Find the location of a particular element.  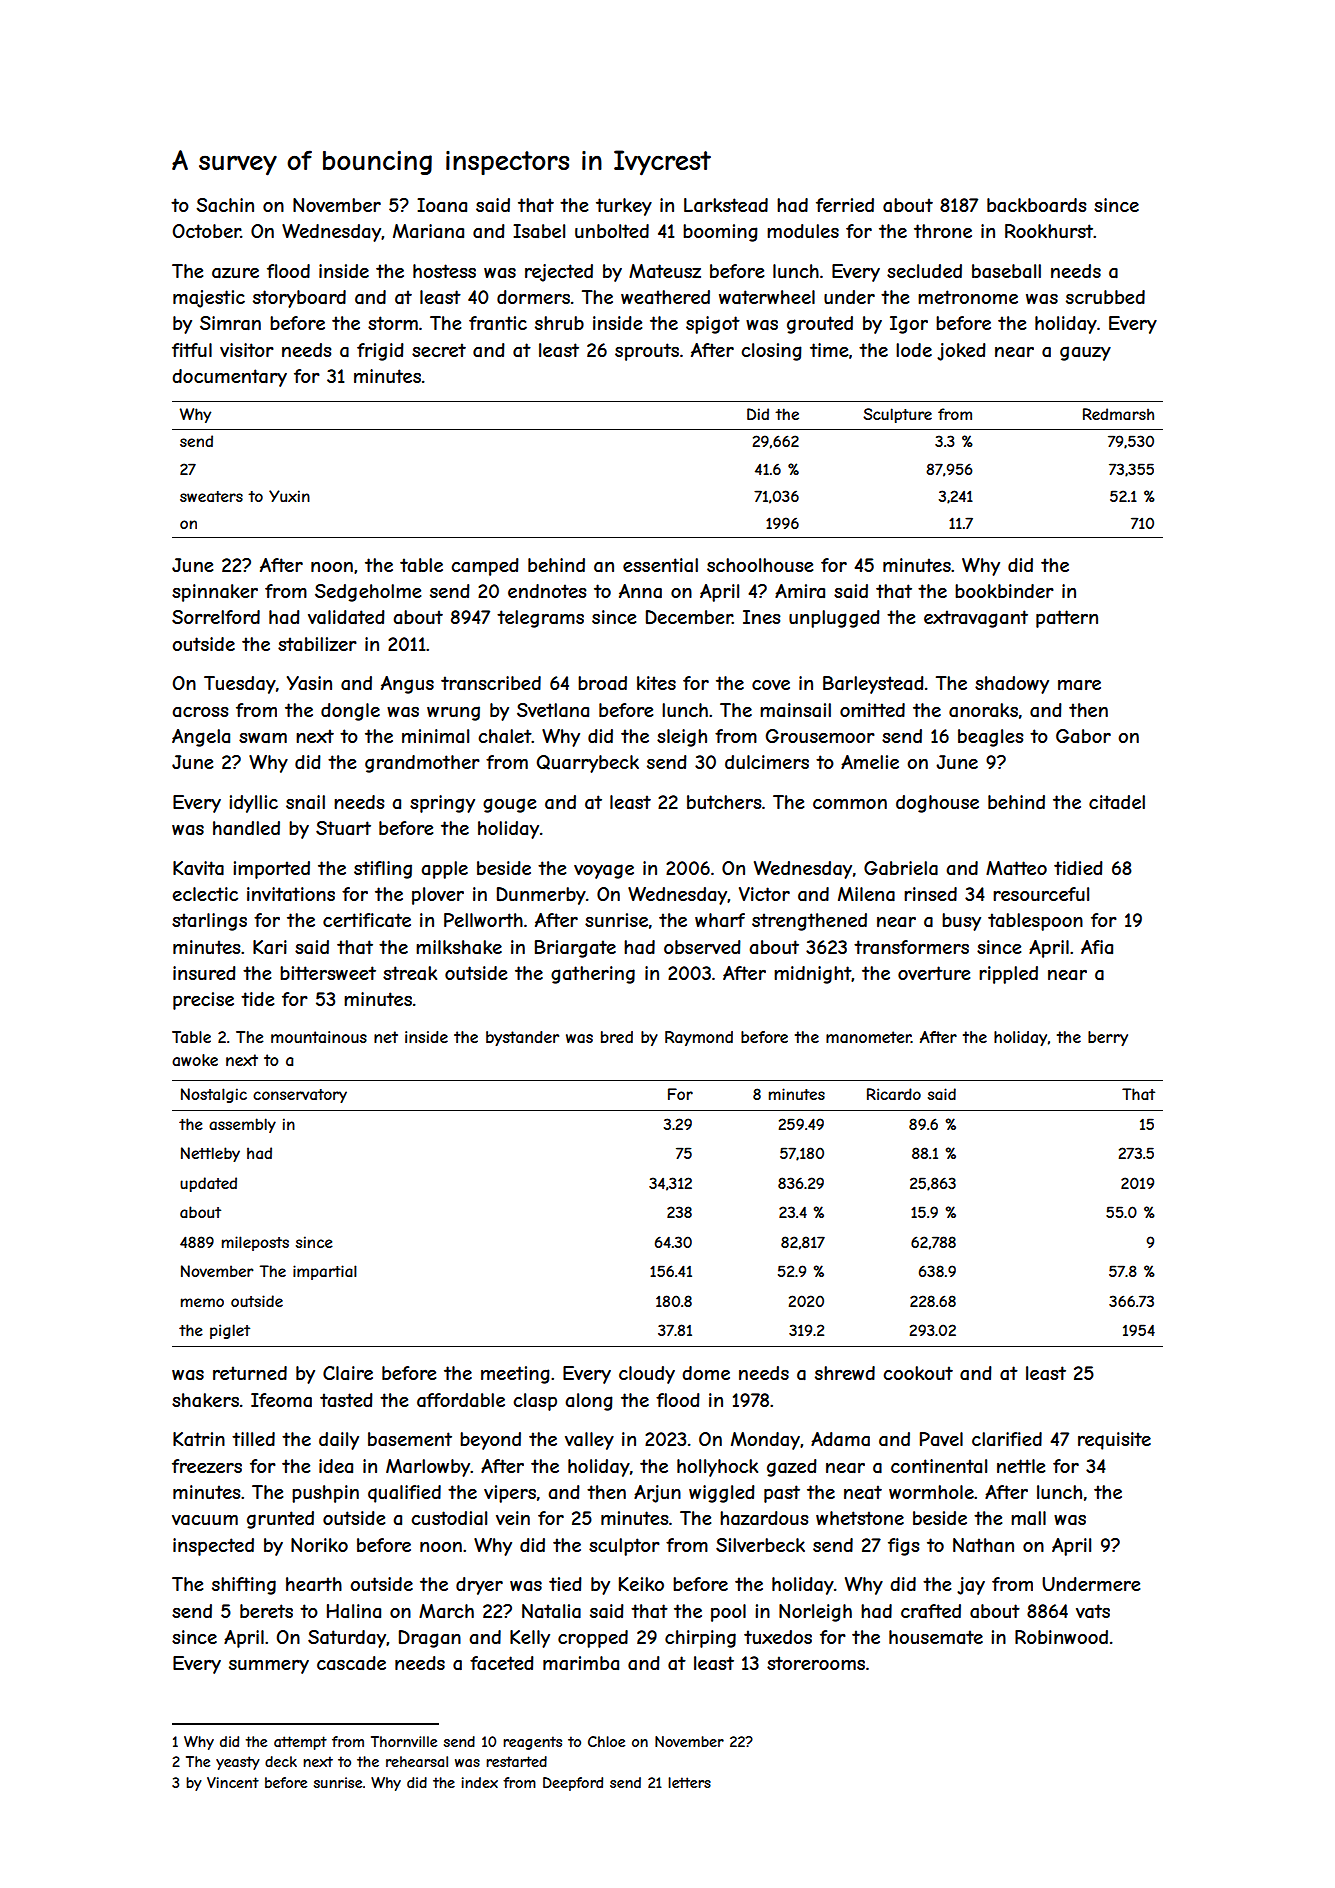

Claire is located at coordinates (348, 1373).
